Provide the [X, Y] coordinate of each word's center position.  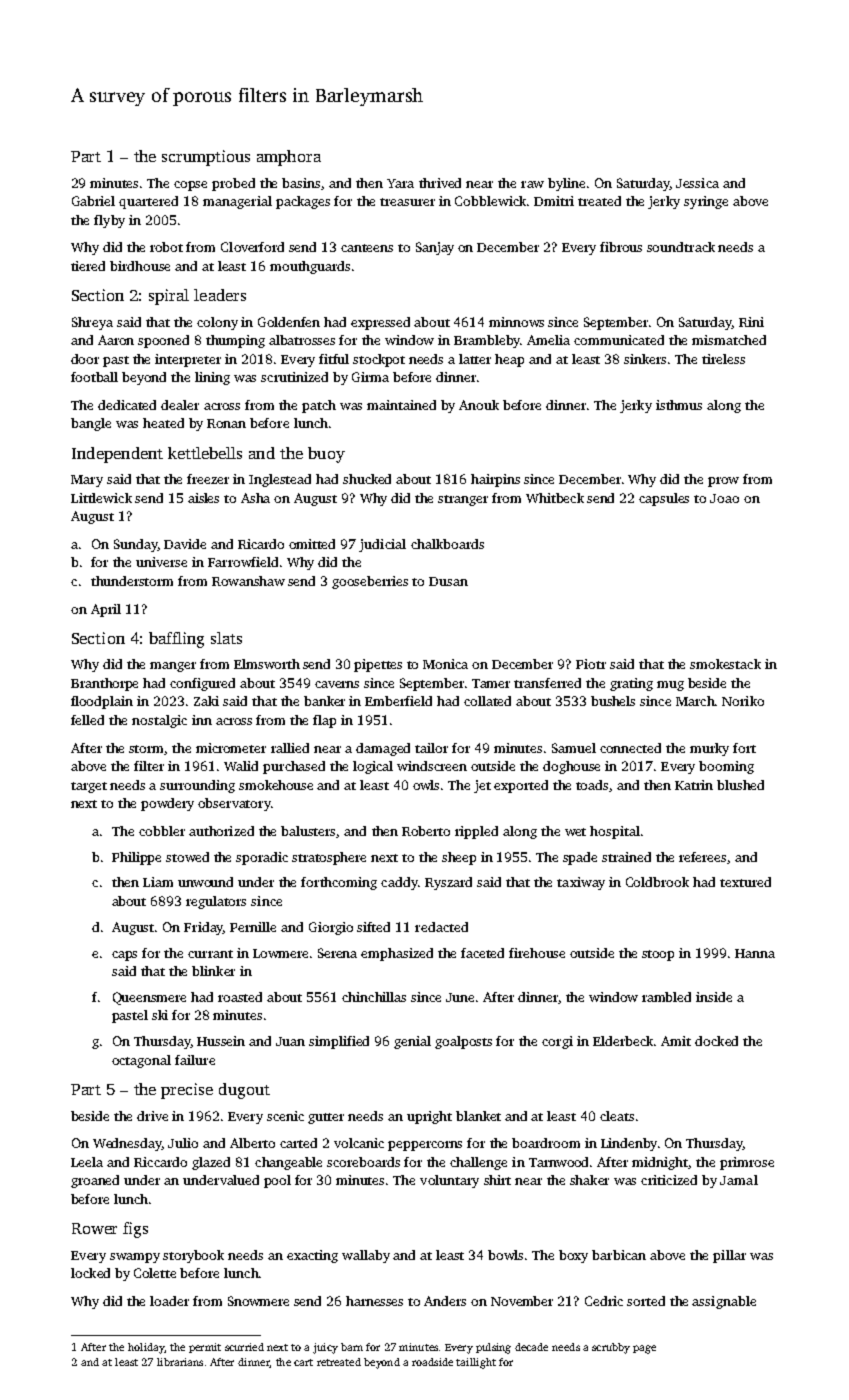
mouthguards [310, 267]
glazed [211, 1163]
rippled [476, 832]
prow [723, 482]
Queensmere [149, 998]
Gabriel [93, 201]
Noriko [743, 701]
